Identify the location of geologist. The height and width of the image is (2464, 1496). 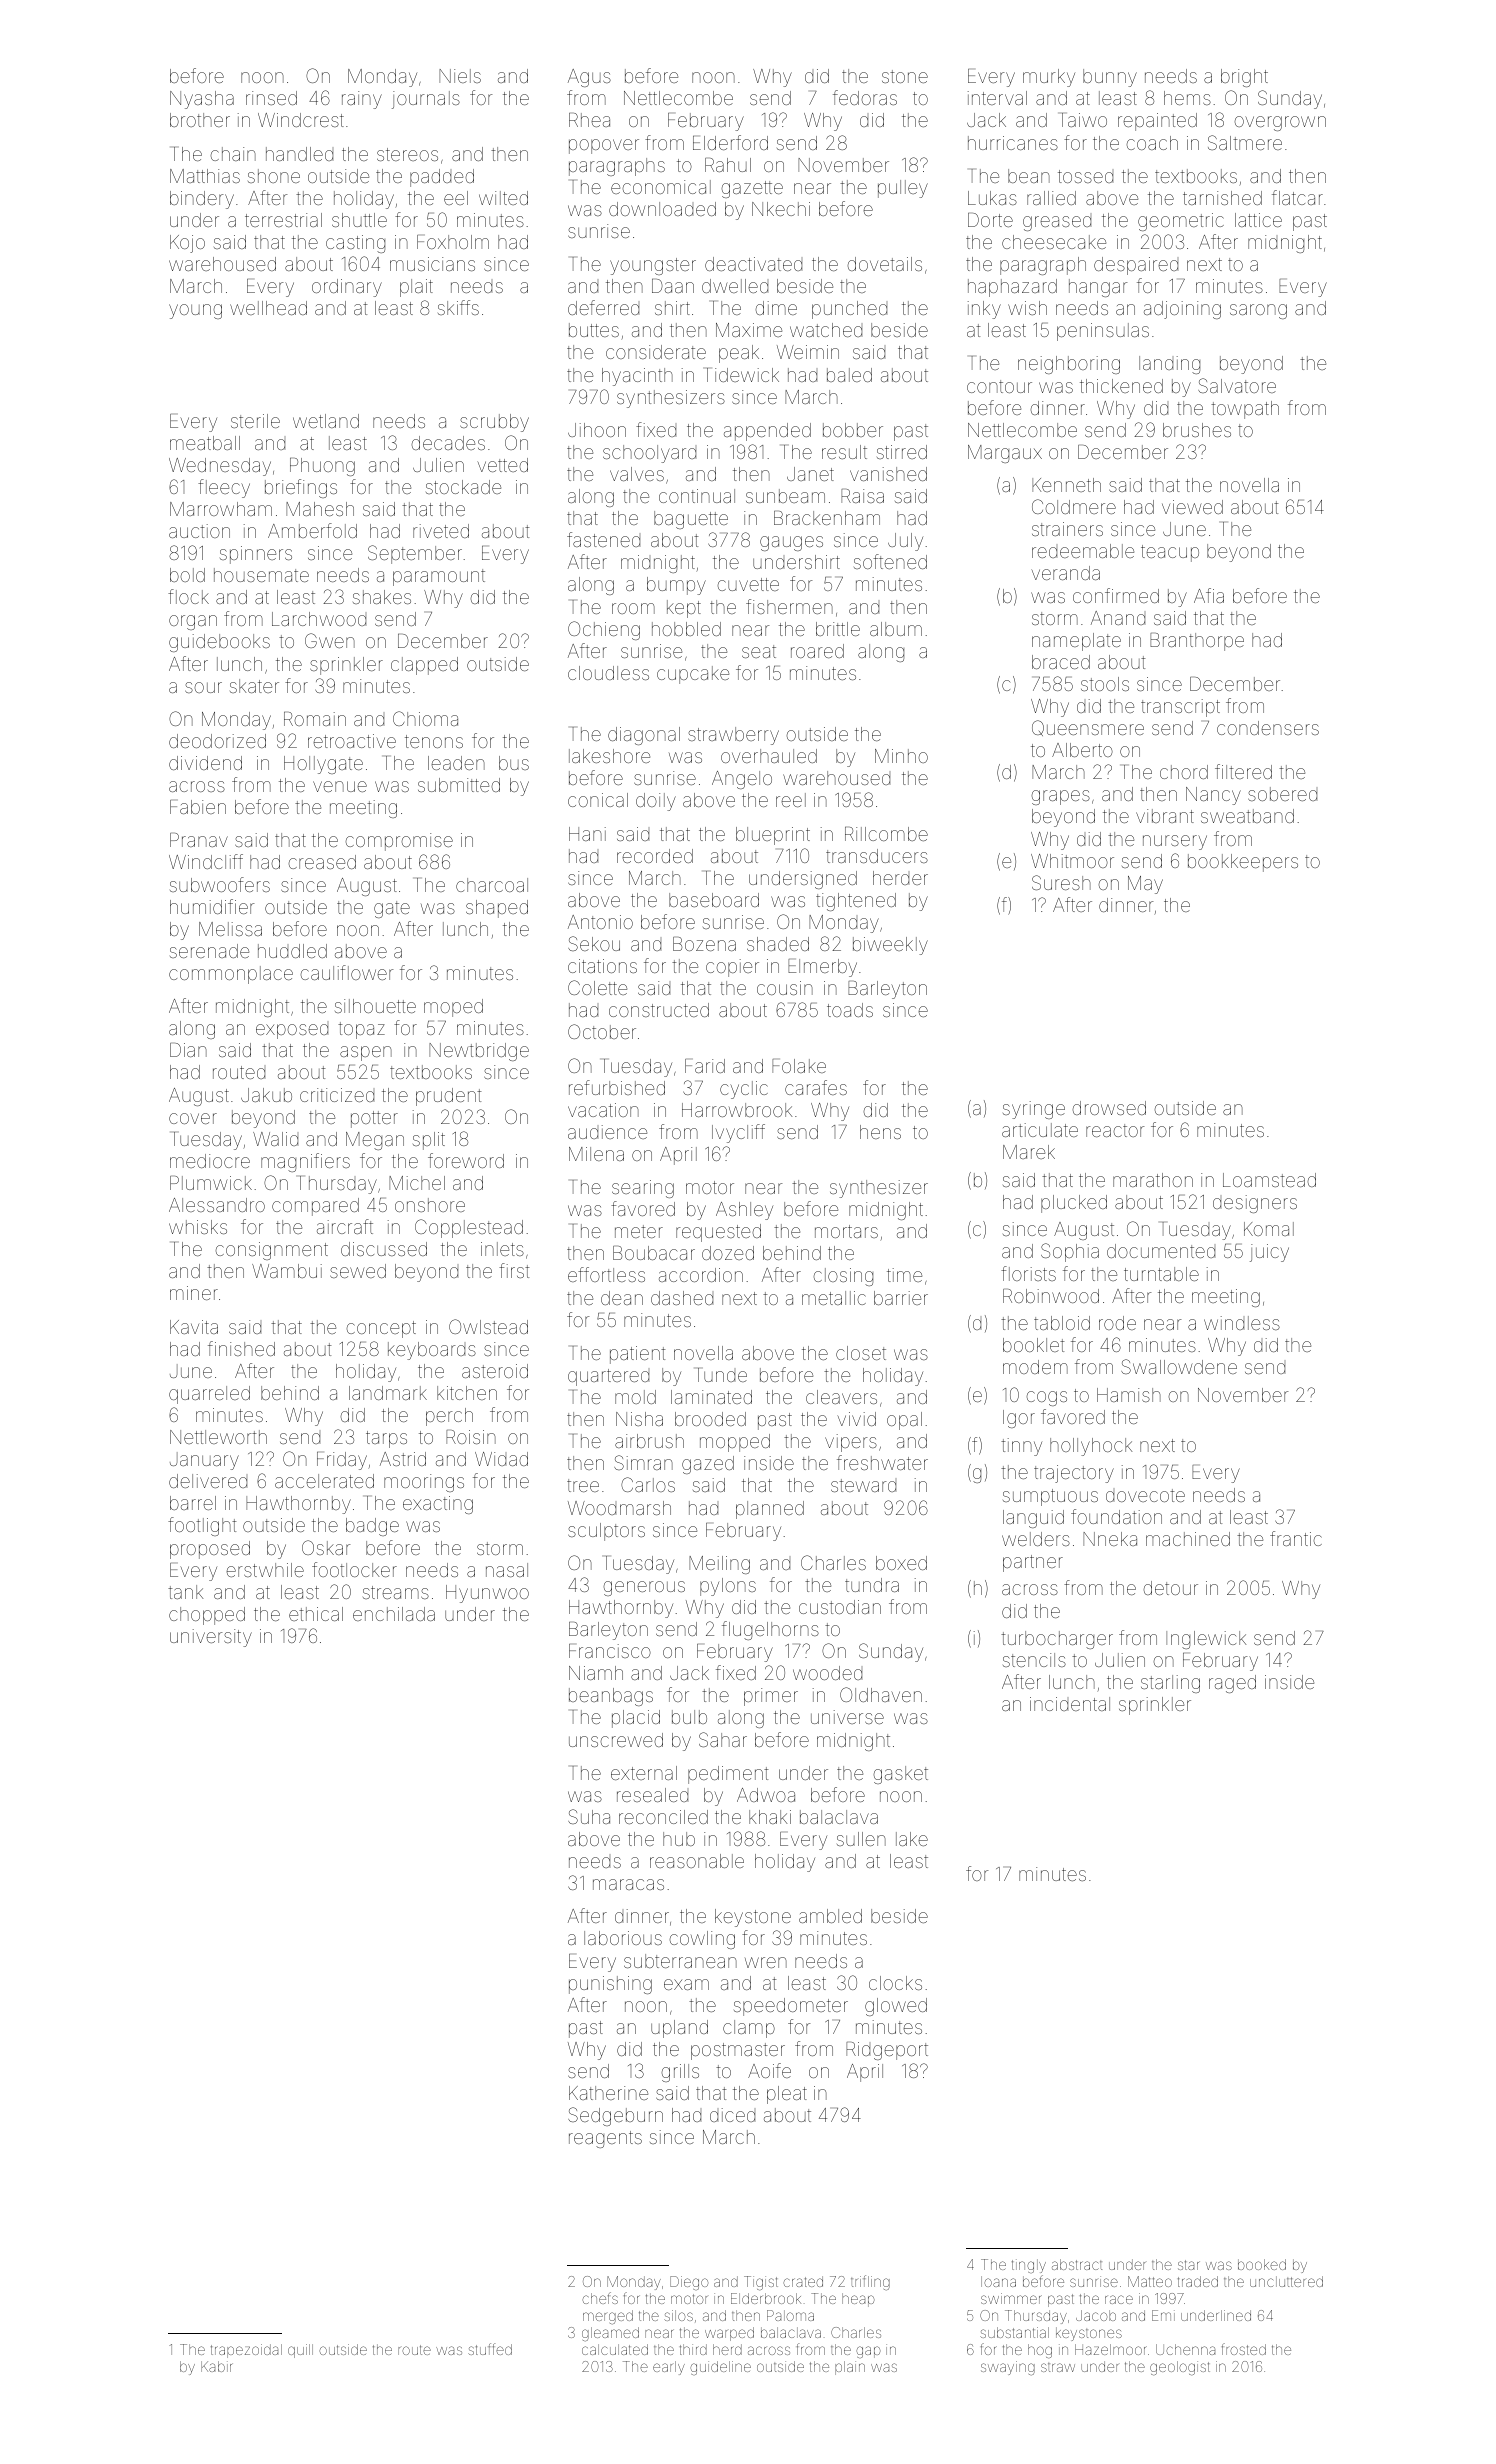
(1180, 2368).
